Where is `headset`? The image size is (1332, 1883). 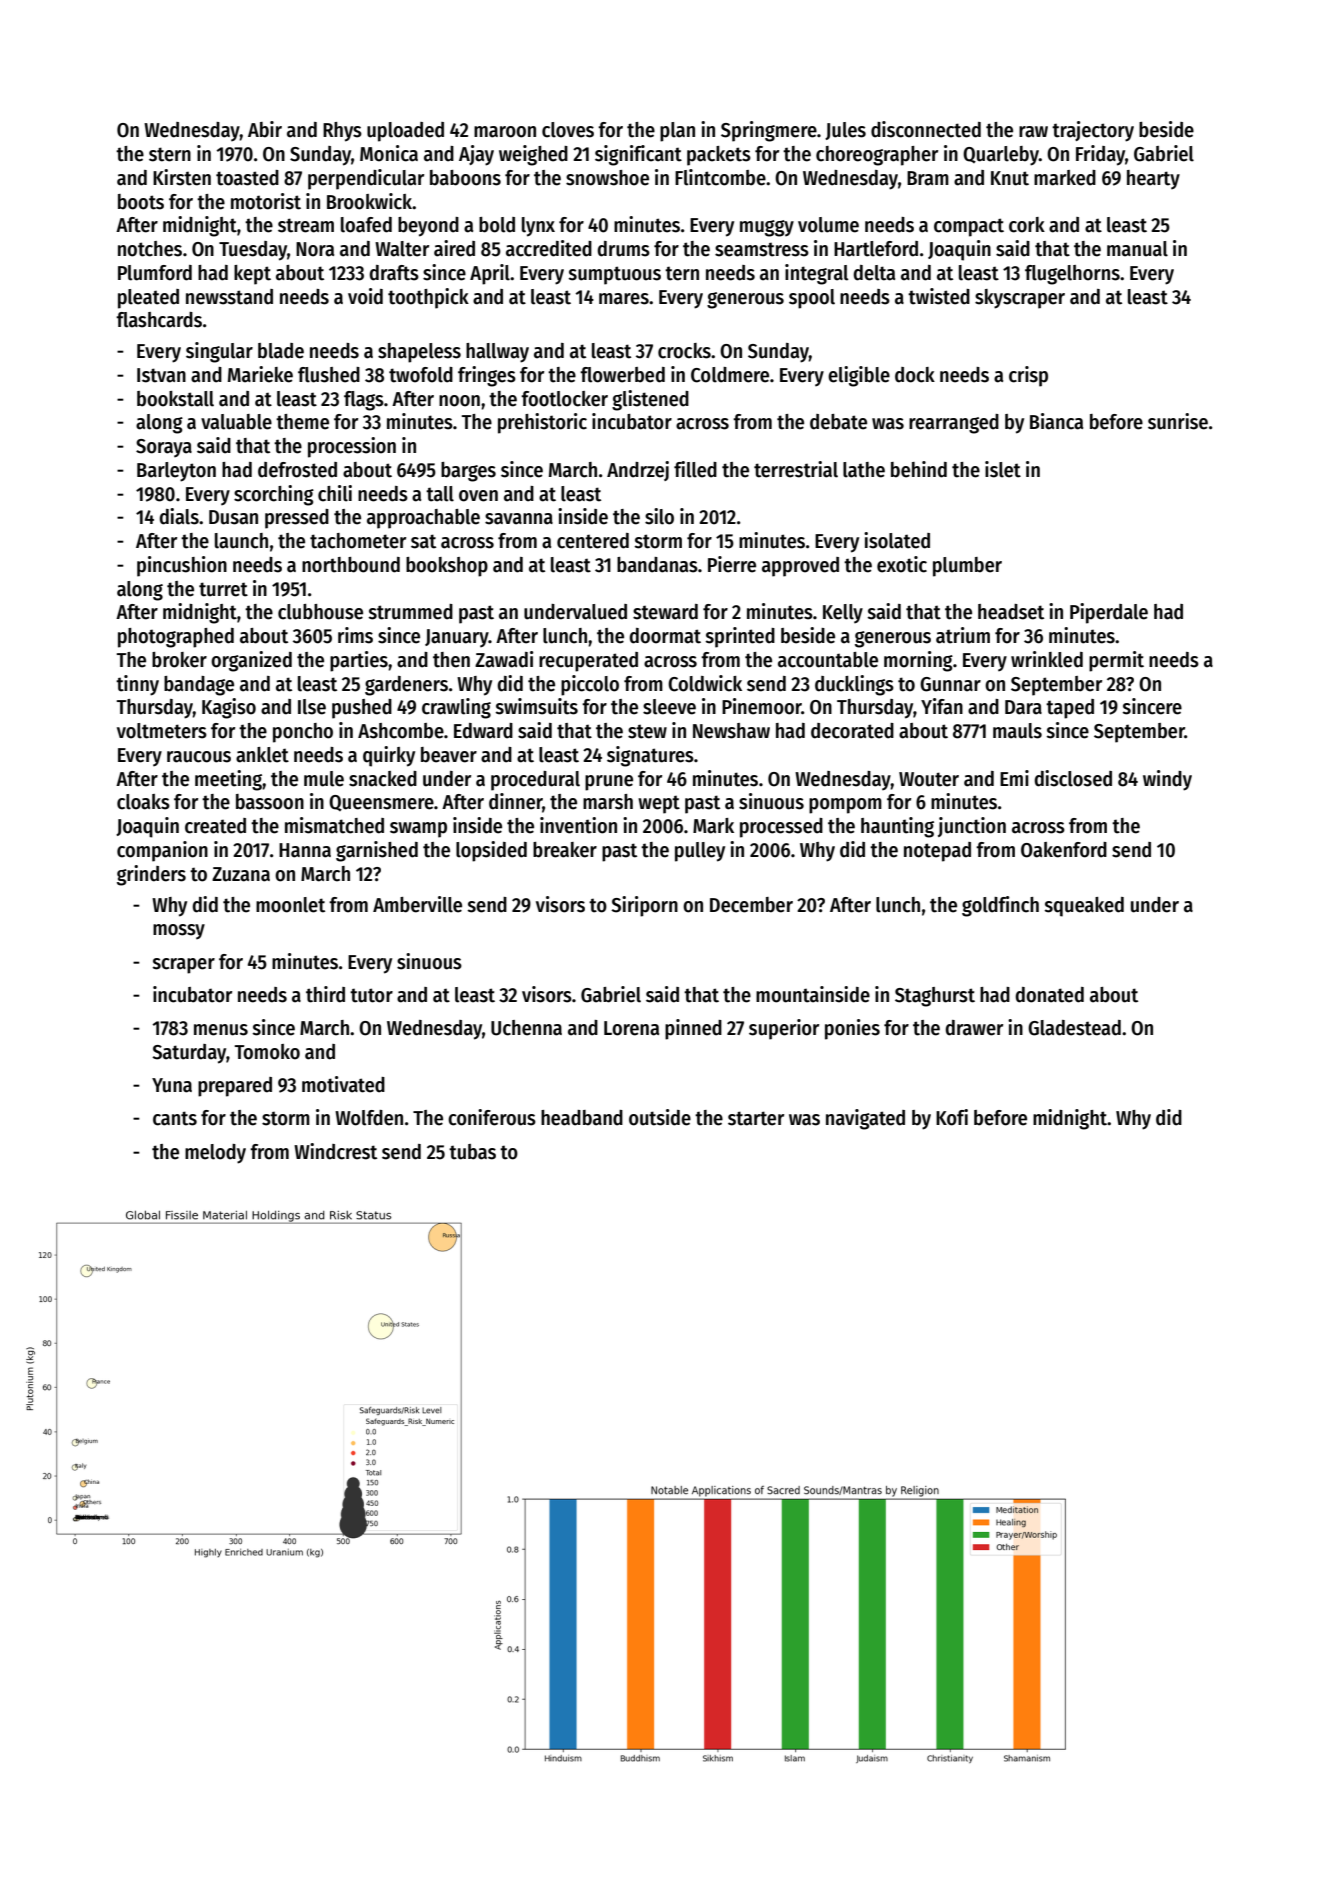
headset is located at coordinates (1011, 612).
